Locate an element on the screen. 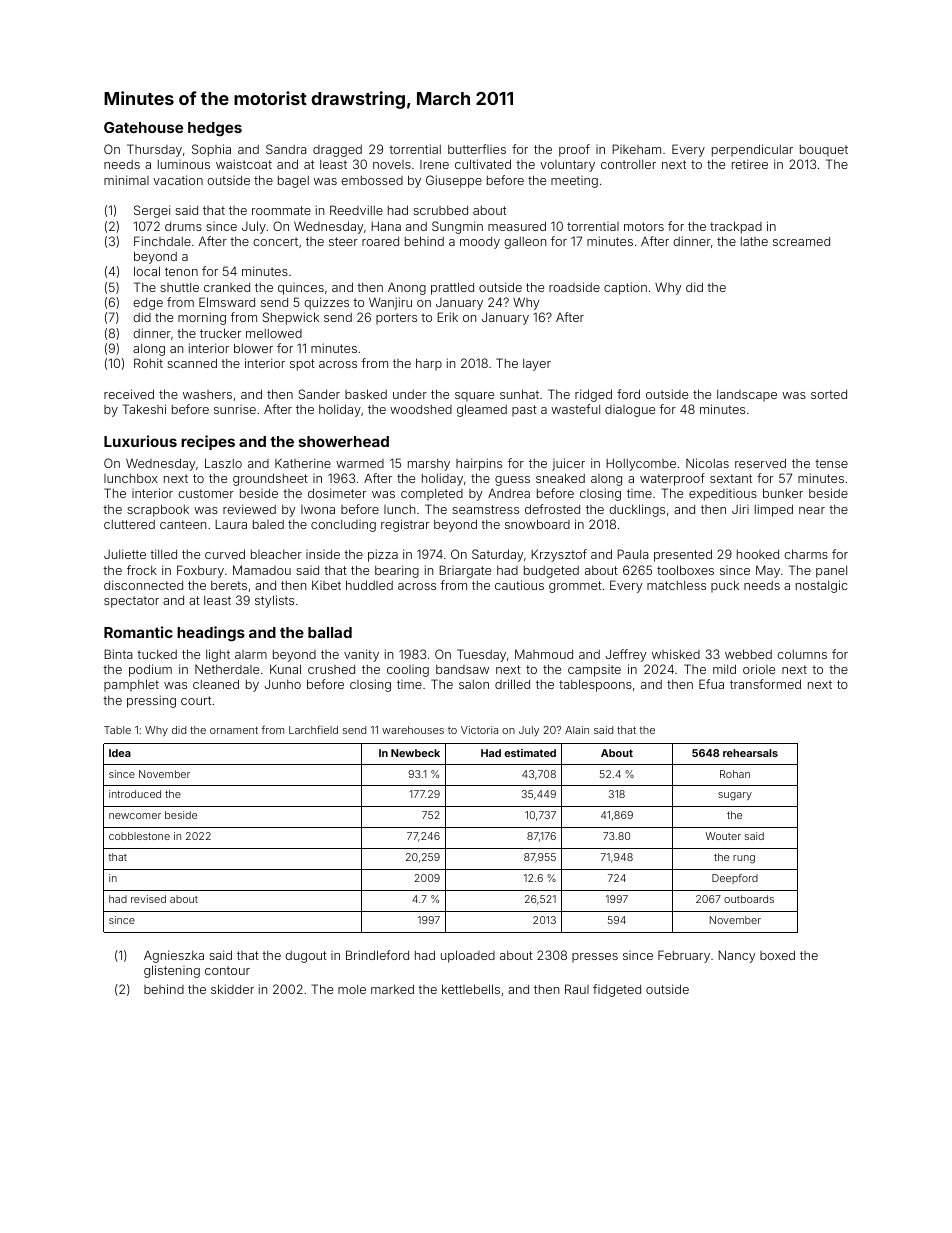 The height and width of the screenshot is (1233, 952). morning is located at coordinates (202, 318).
